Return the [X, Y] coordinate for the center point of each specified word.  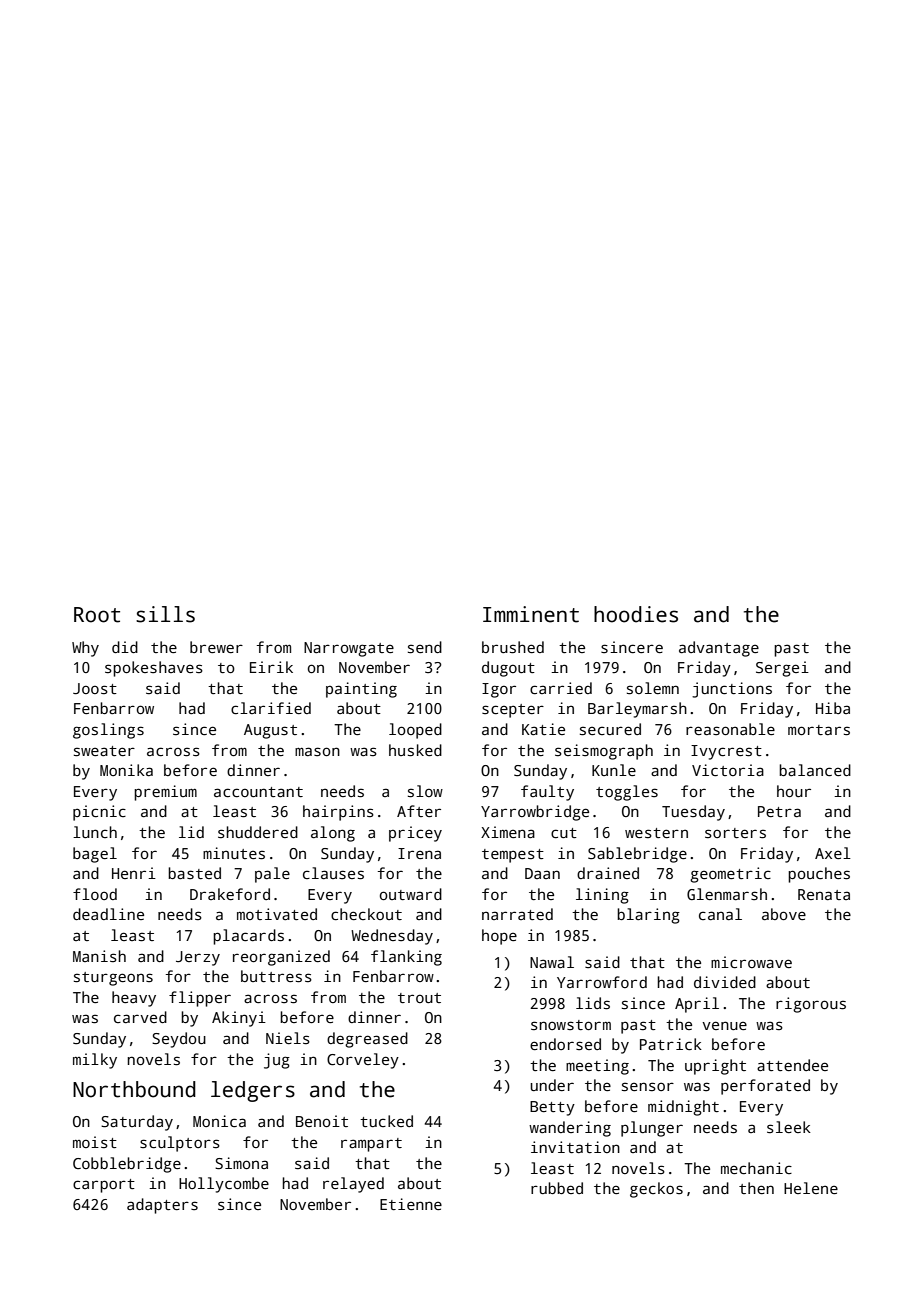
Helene [811, 1188]
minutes [234, 853]
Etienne [411, 1204]
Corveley [363, 1061]
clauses [333, 873]
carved [140, 1017]
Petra [779, 811]
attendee [792, 1065]
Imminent [531, 614]
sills [165, 614]
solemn [653, 688]
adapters [162, 1206]
